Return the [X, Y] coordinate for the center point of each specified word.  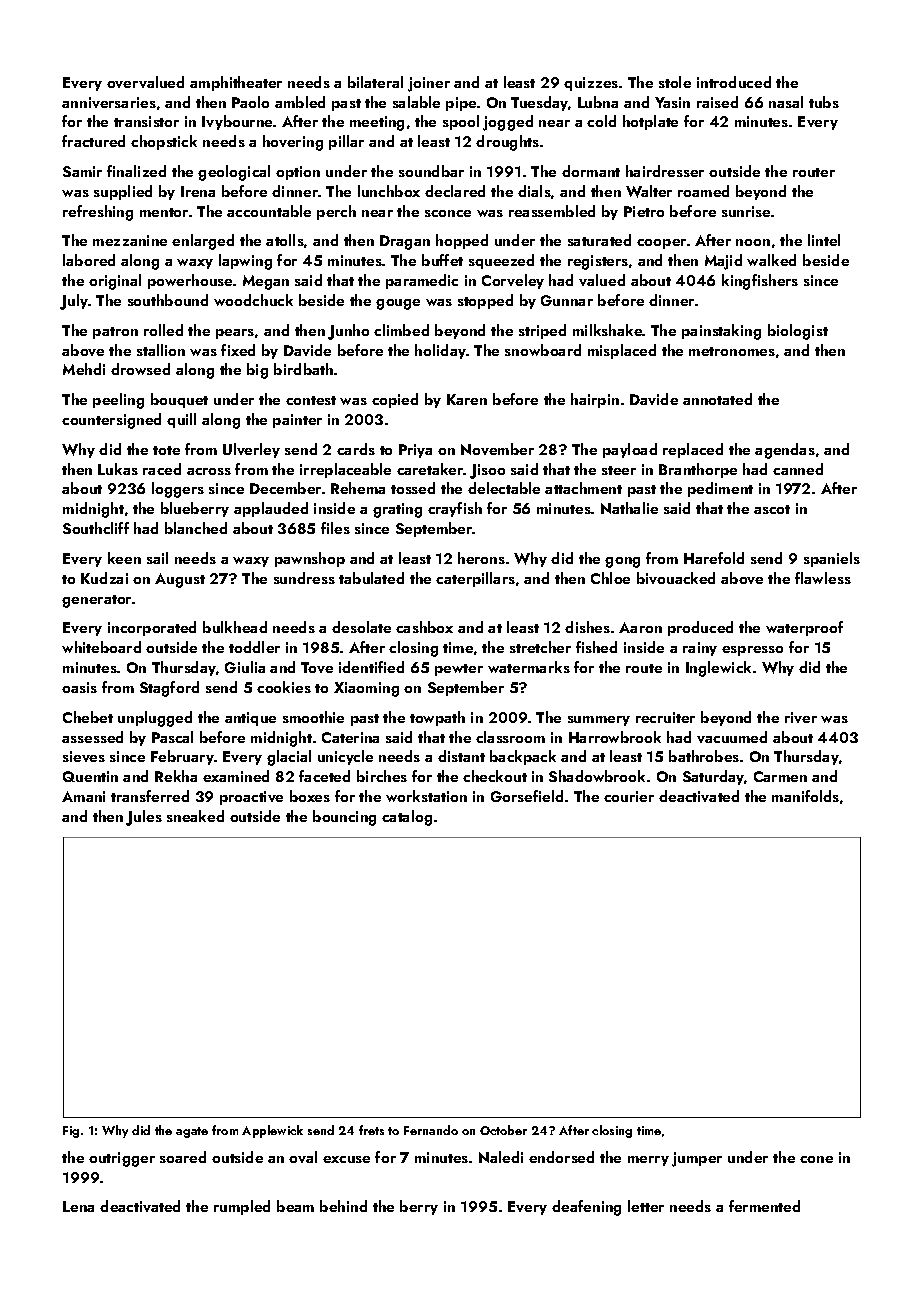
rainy [700, 649]
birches [382, 776]
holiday [440, 351]
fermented [764, 1206]
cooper [661, 244]
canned [798, 469]
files [335, 528]
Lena [78, 1206]
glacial [289, 758]
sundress [304, 578]
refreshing [98, 213]
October [503, 1130]
